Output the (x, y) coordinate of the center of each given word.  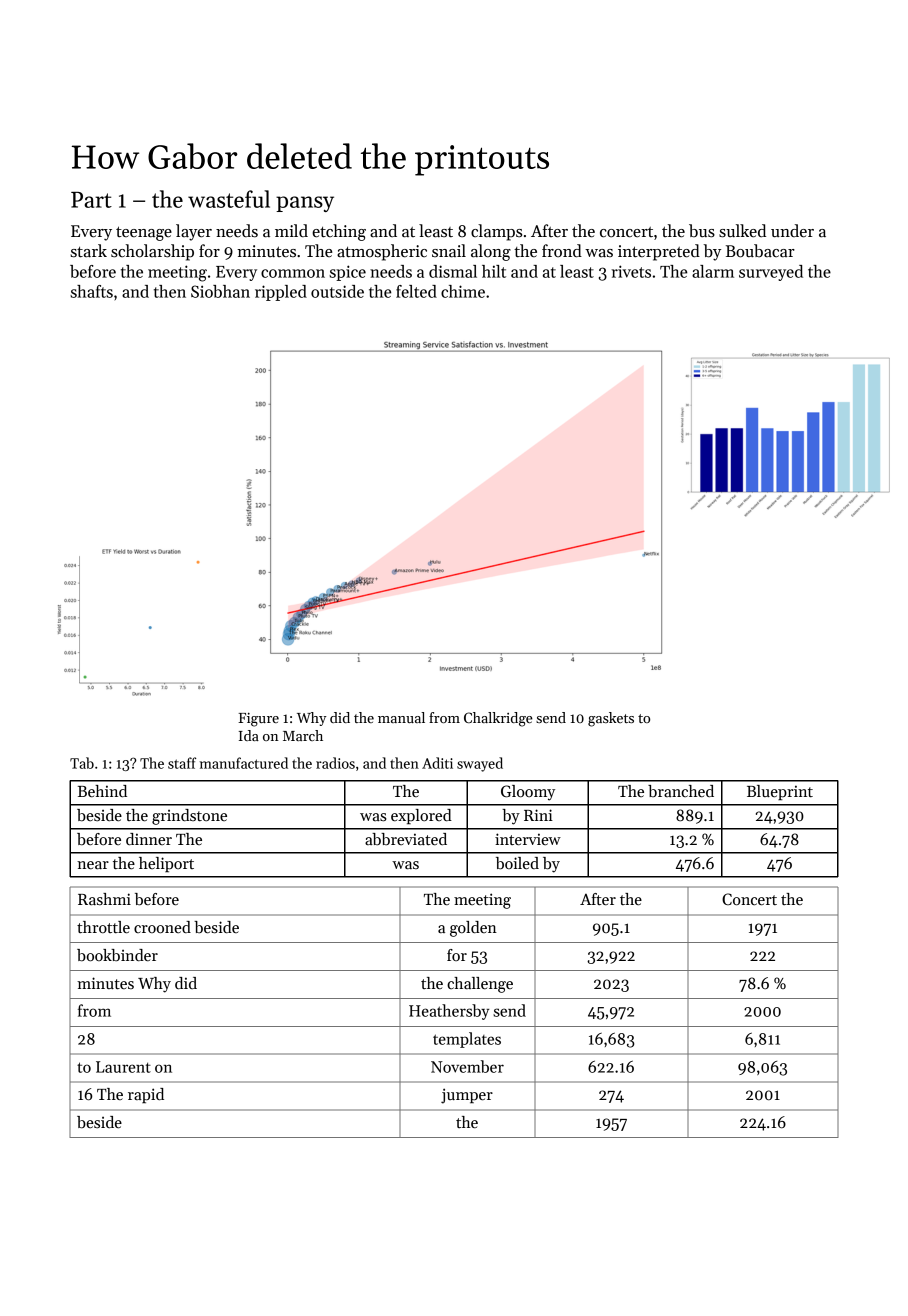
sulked (742, 231)
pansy (305, 204)
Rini (538, 815)
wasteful (229, 199)
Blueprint (780, 792)
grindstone (189, 817)
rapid (146, 1095)
